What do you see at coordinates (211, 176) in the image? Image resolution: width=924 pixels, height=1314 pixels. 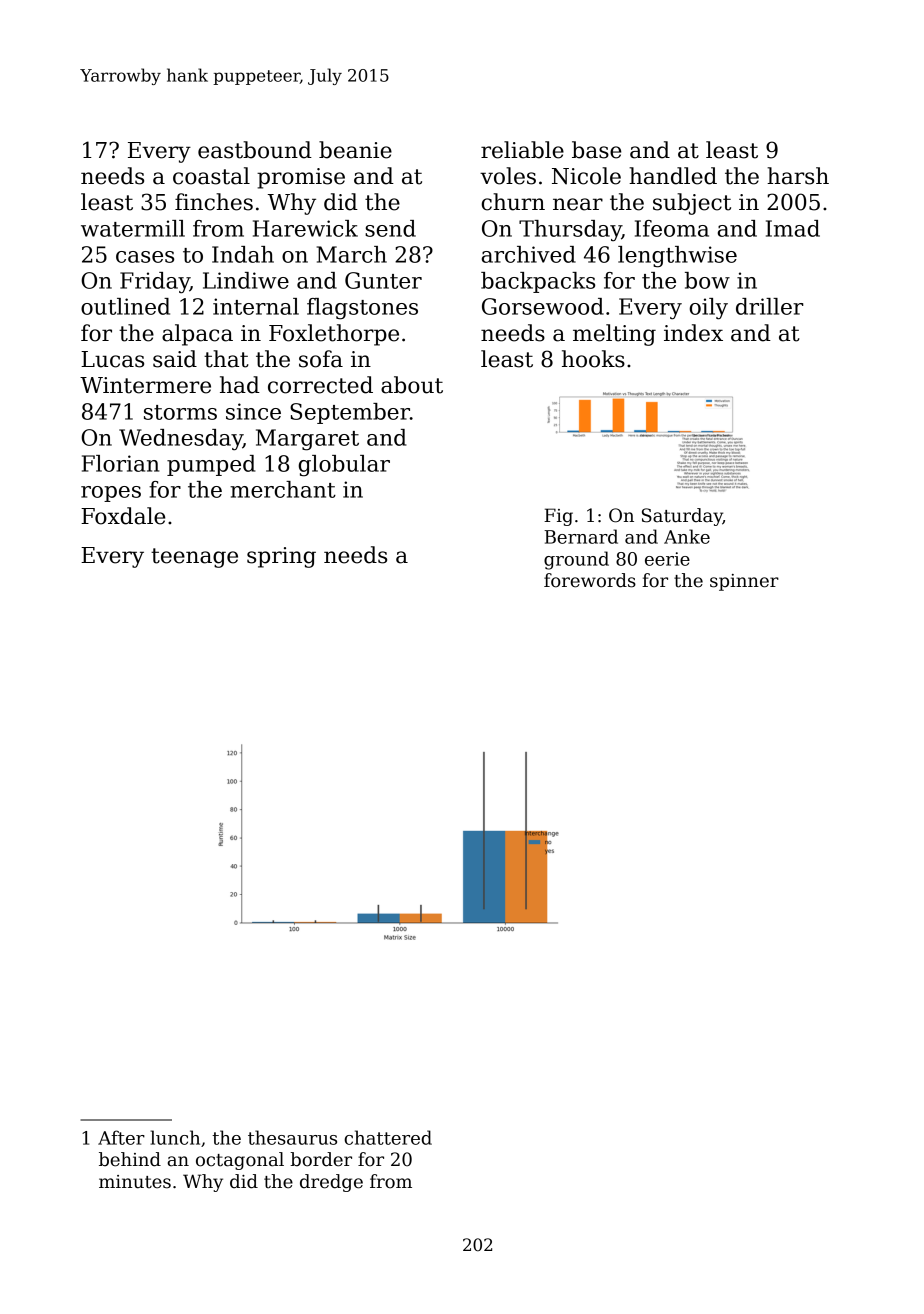 I see `coastal` at bounding box center [211, 176].
